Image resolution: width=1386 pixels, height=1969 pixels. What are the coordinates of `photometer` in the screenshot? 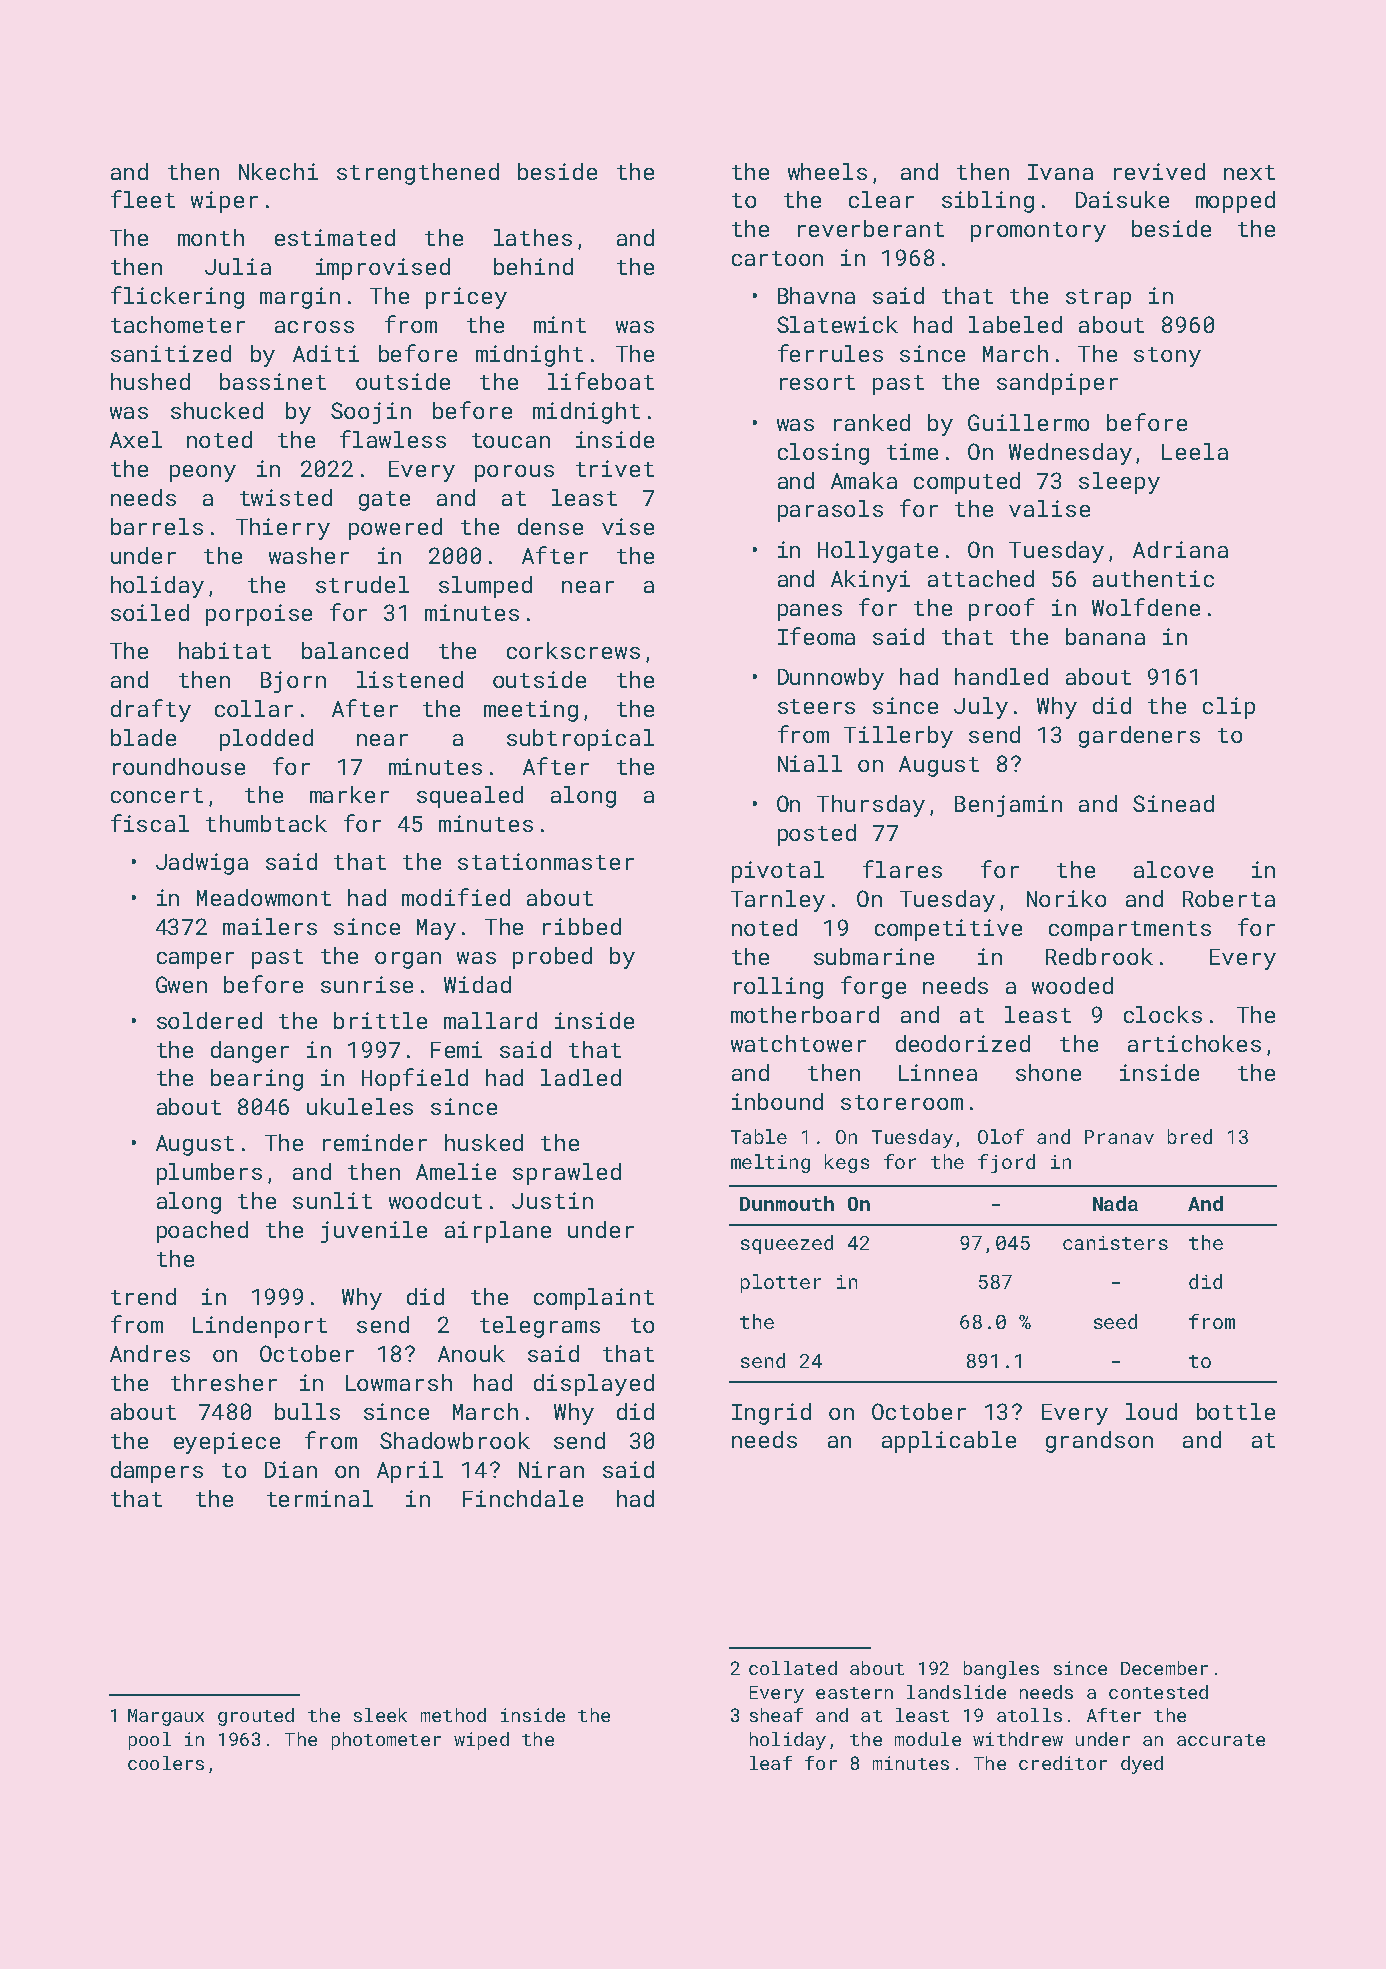 It's located at (386, 1741).
